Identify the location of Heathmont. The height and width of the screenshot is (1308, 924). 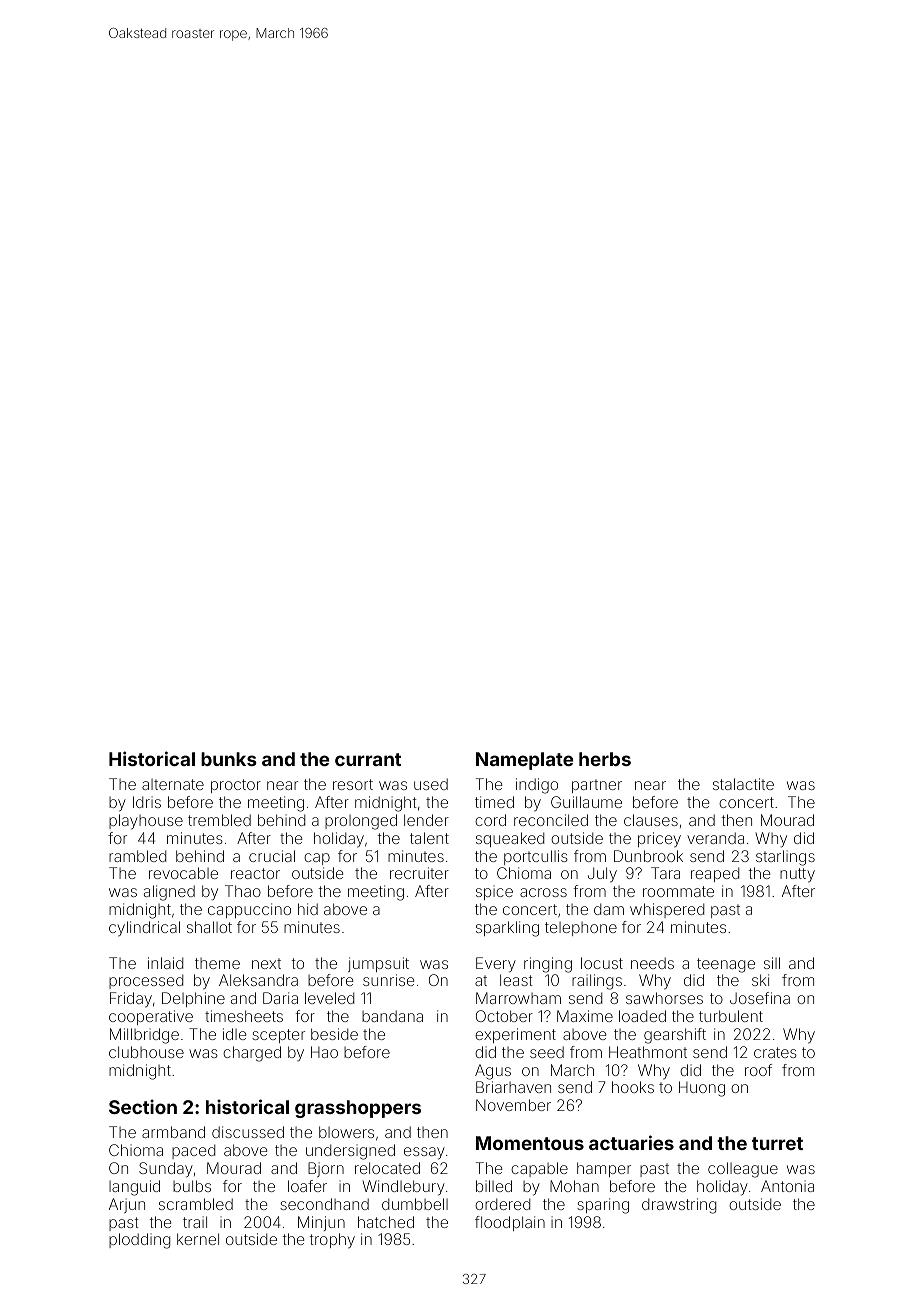
(648, 1052).
